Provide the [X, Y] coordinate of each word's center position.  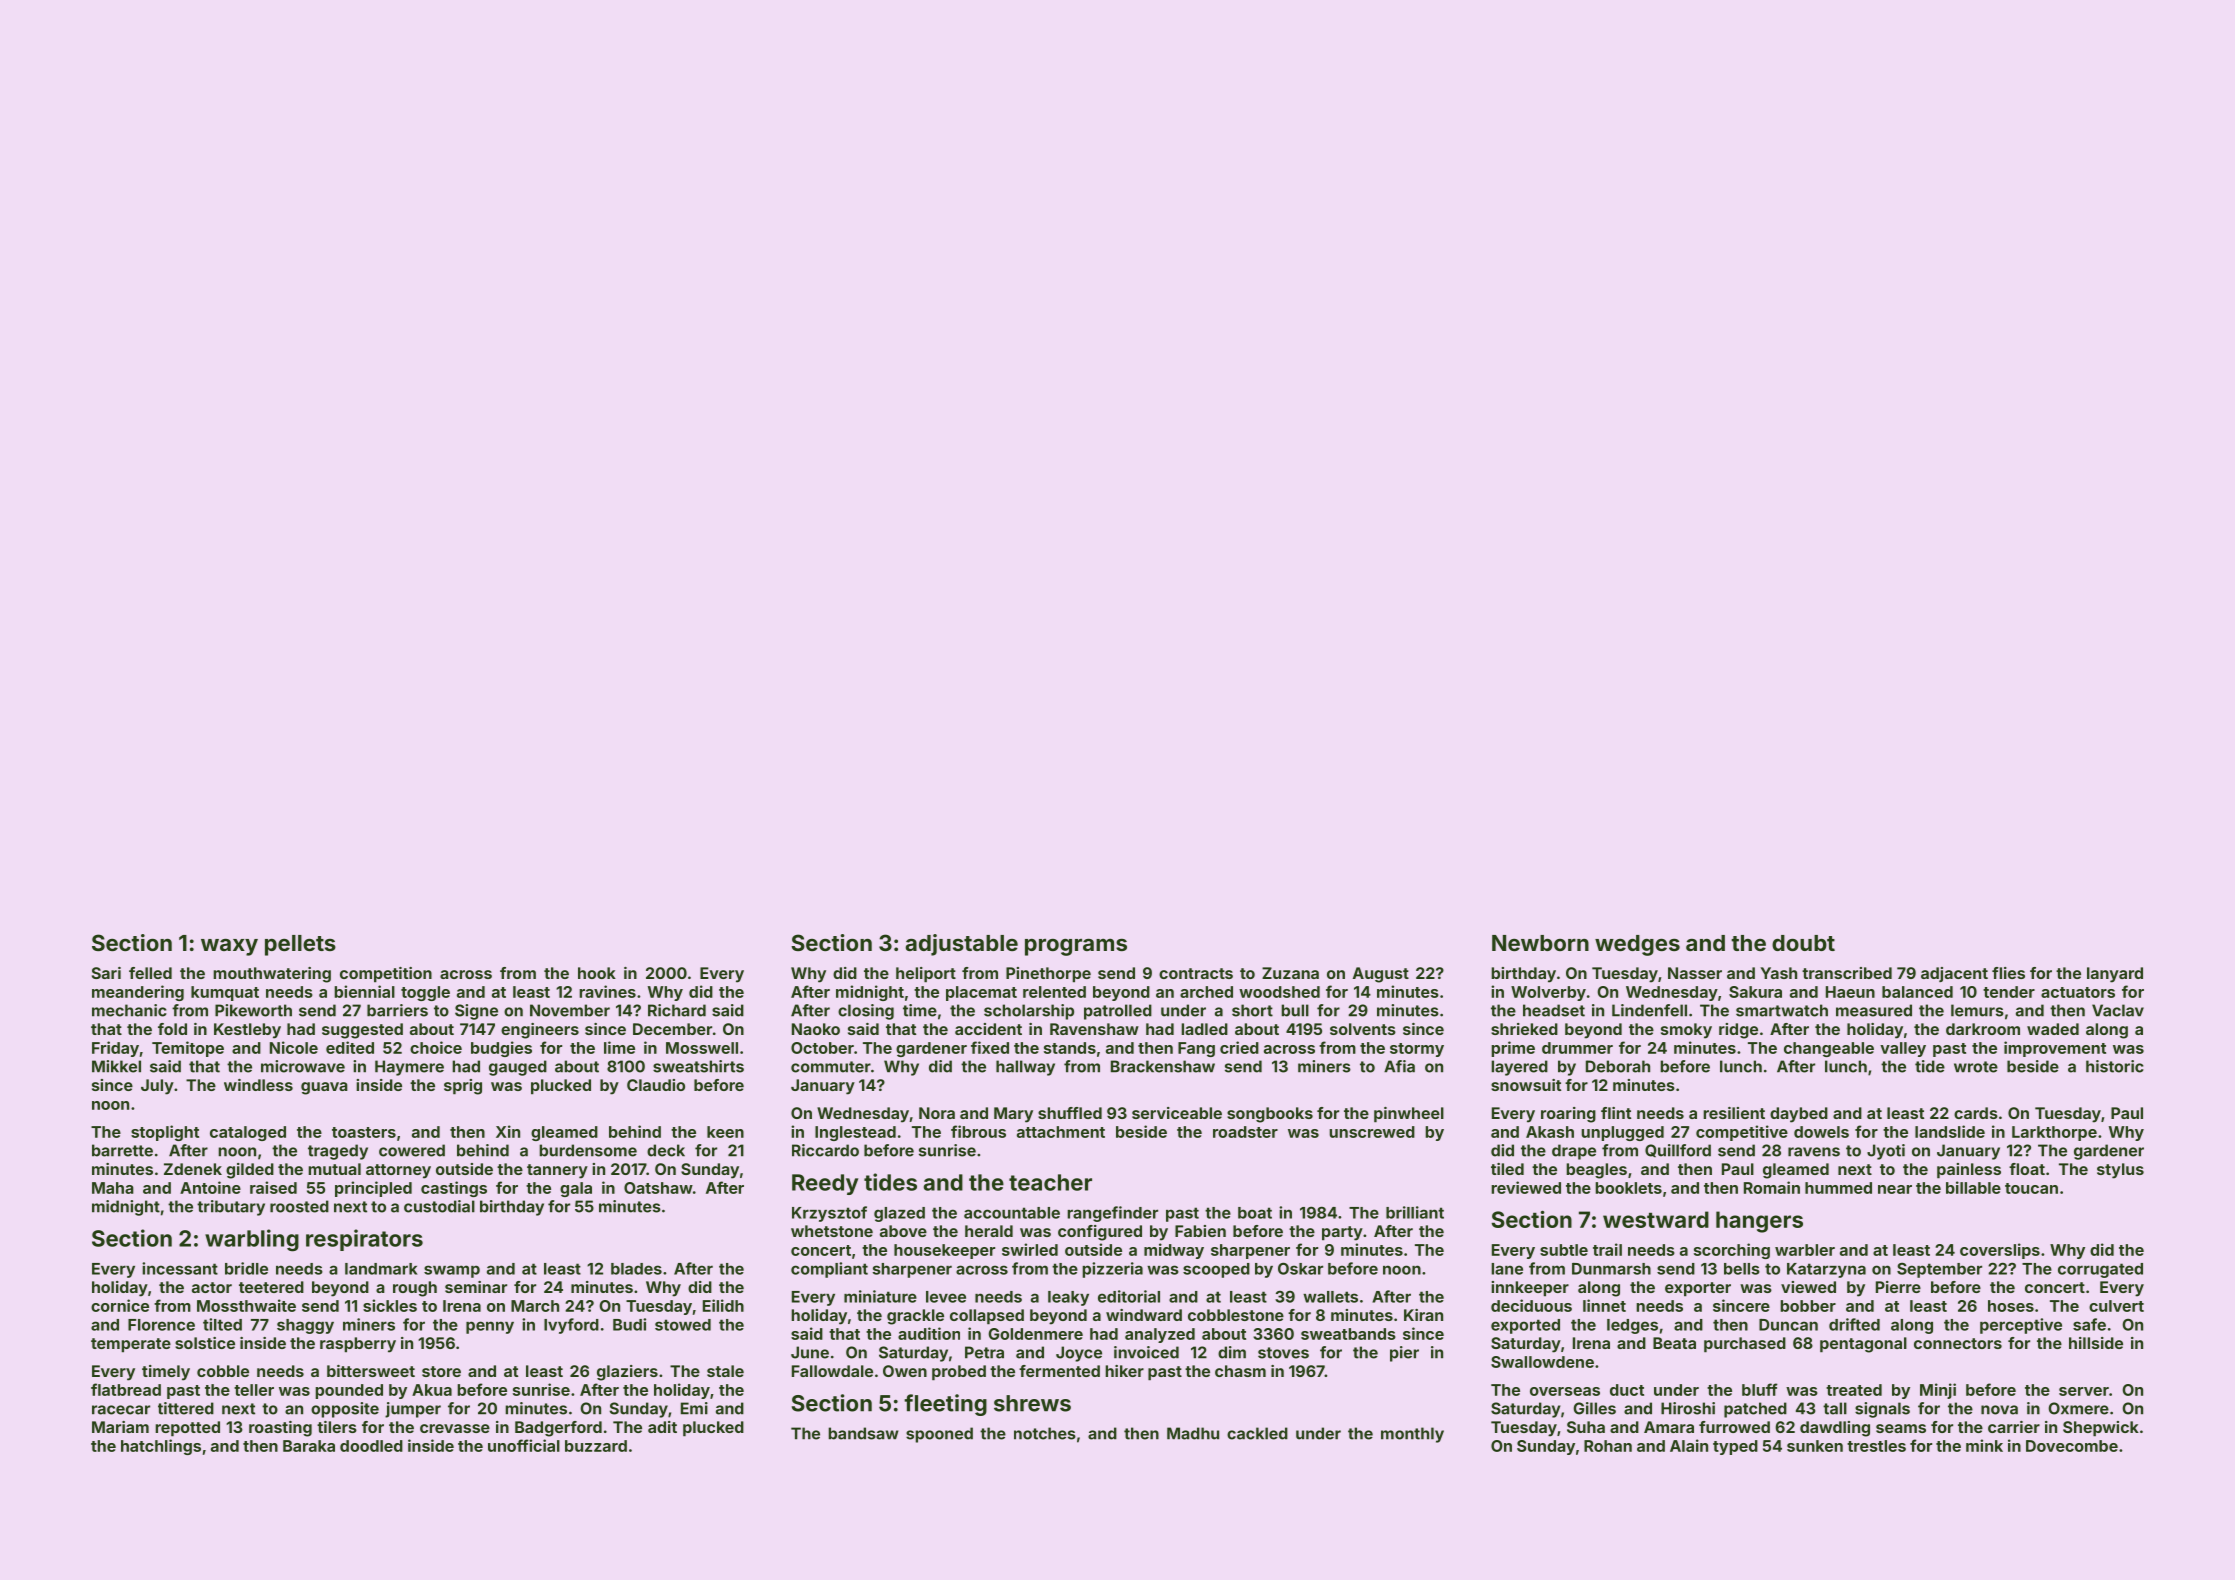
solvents [1363, 1029]
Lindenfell [1649, 1010]
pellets [300, 945]
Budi [629, 1324]
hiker [1125, 1371]
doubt [1803, 943]
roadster [1245, 1132]
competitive [1742, 1133]
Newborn [1540, 943]
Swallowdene [1542, 1362]
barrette [122, 1150]
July [157, 1087]
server [2084, 1391]
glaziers [627, 1373]
